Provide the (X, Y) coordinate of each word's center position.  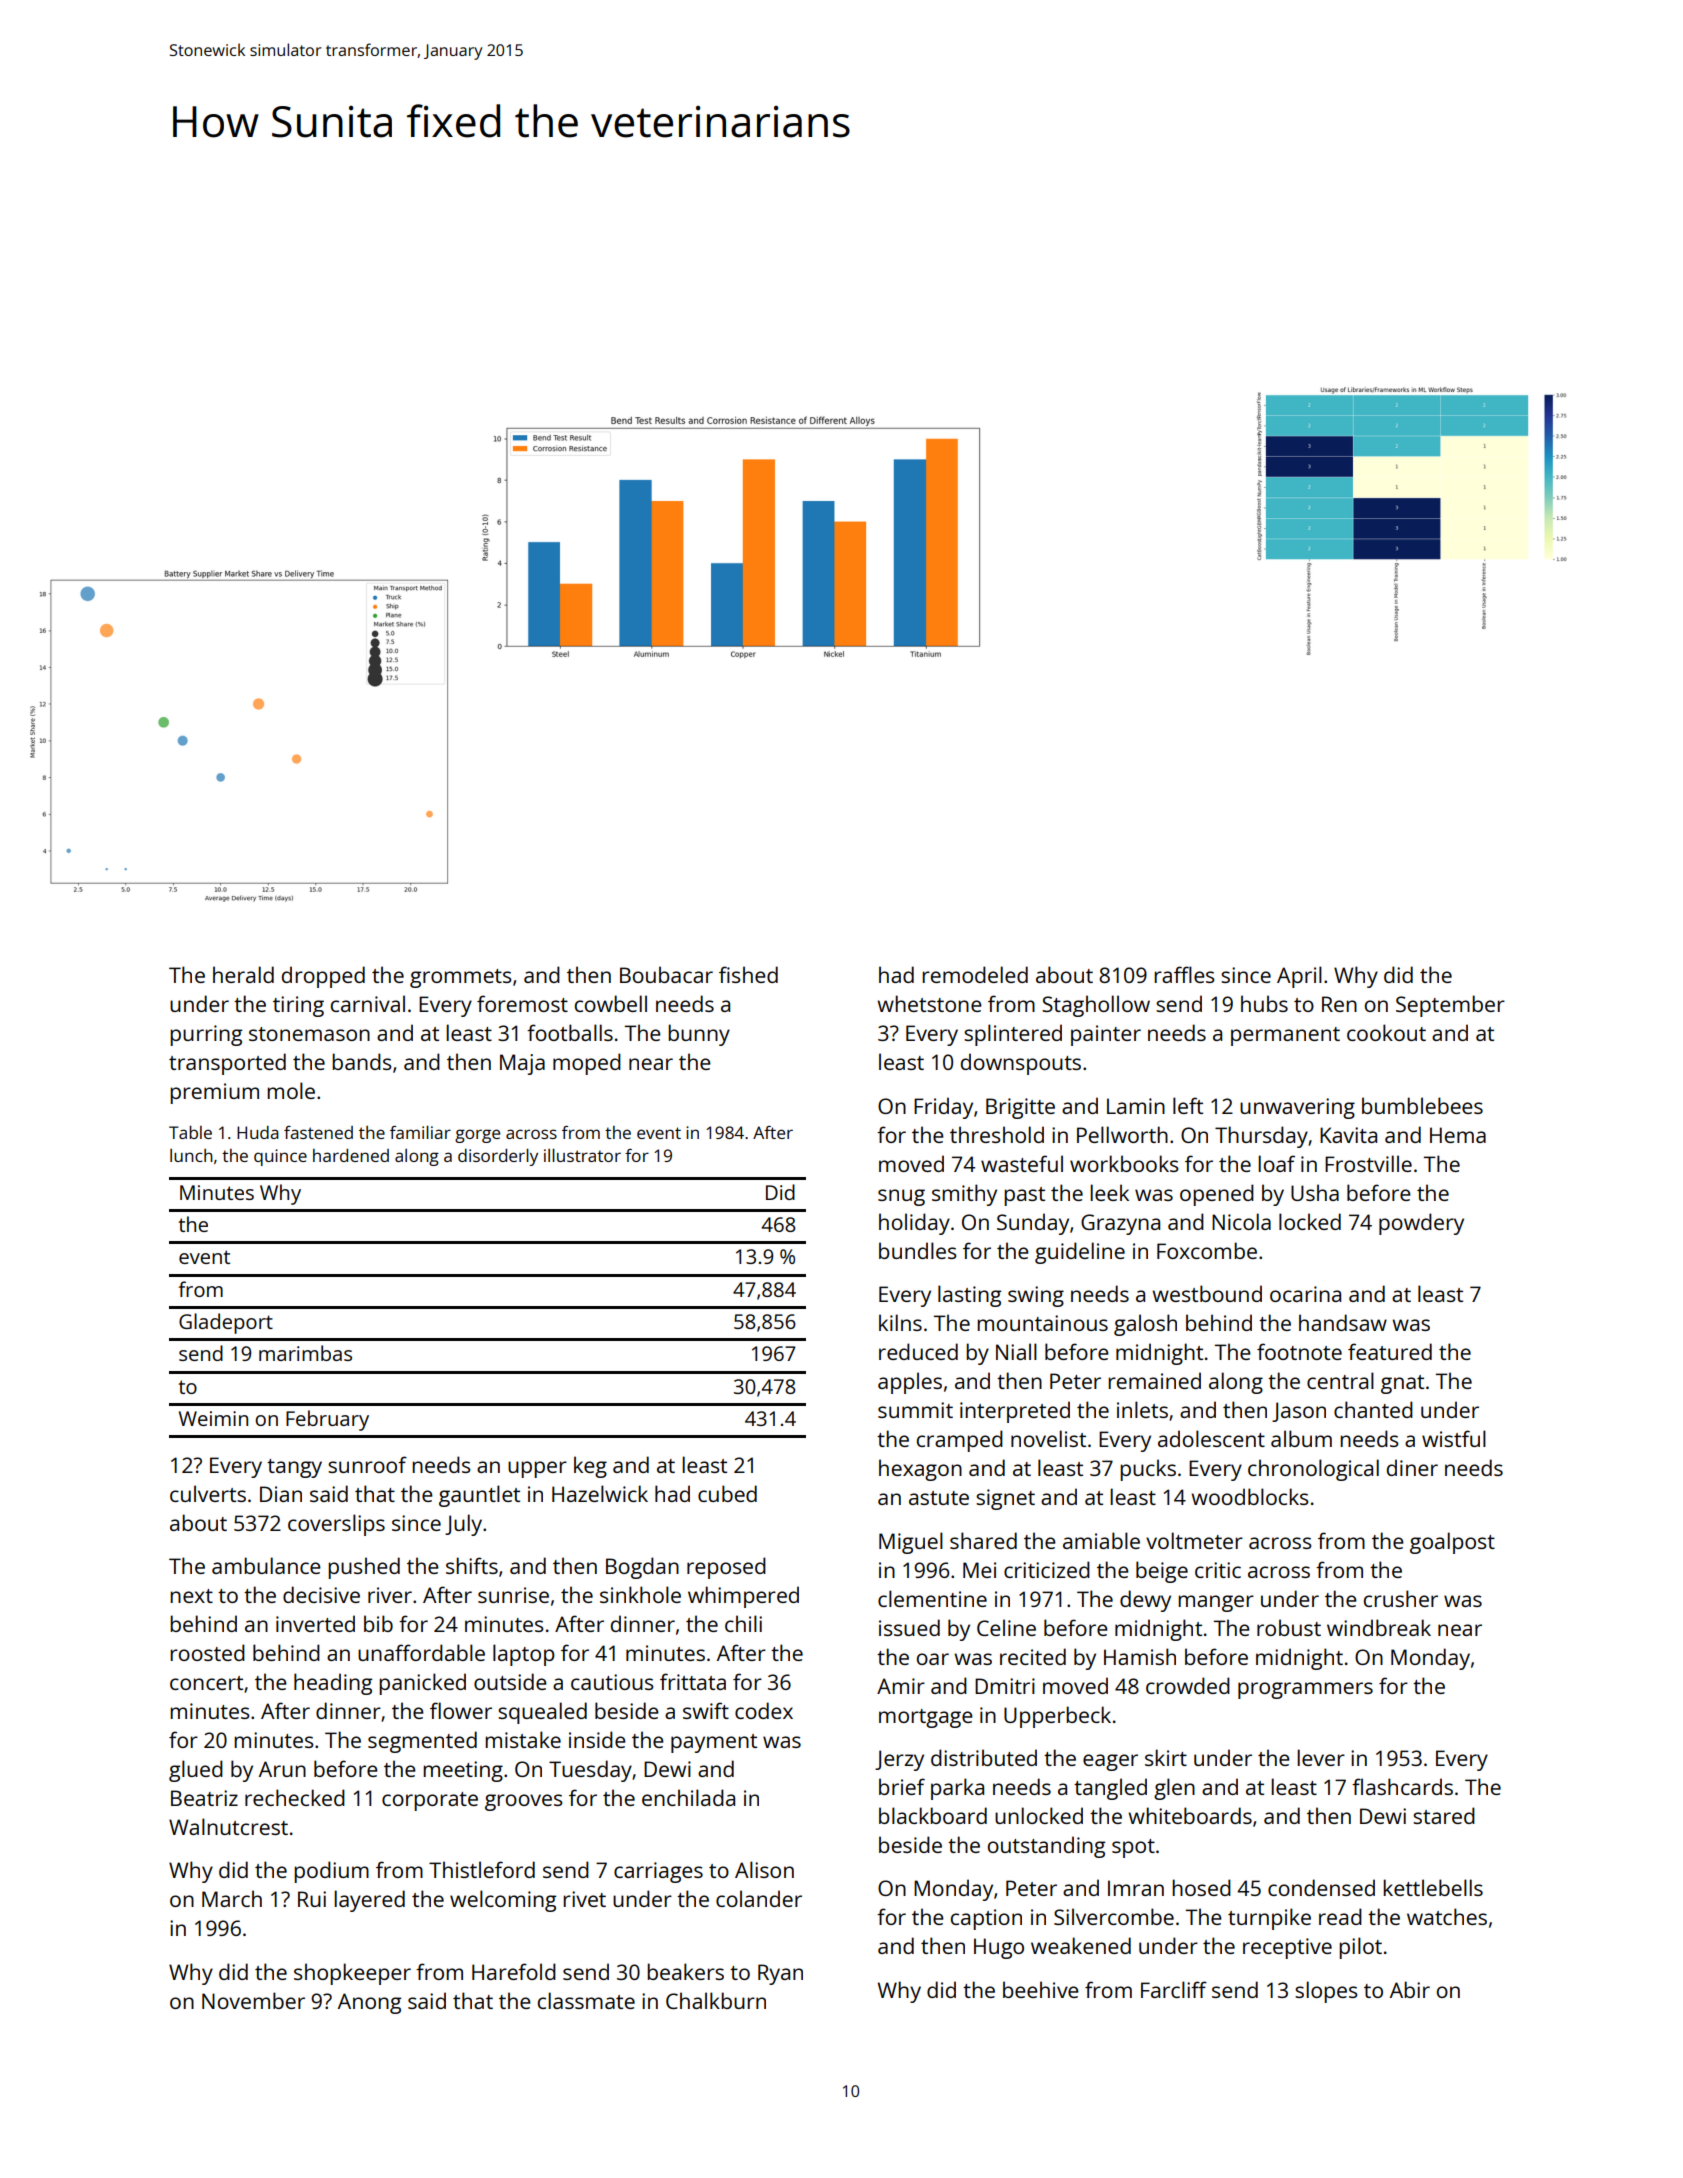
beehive (1041, 1989)
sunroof (367, 1464)
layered (369, 1901)
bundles (918, 1250)
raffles (1184, 974)
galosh (1145, 1325)
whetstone (929, 1003)
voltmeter (1194, 1540)
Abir (1410, 1989)
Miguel (911, 1543)
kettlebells (1433, 1887)
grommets (461, 978)
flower (461, 1710)
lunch (191, 1155)
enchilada (688, 1797)
